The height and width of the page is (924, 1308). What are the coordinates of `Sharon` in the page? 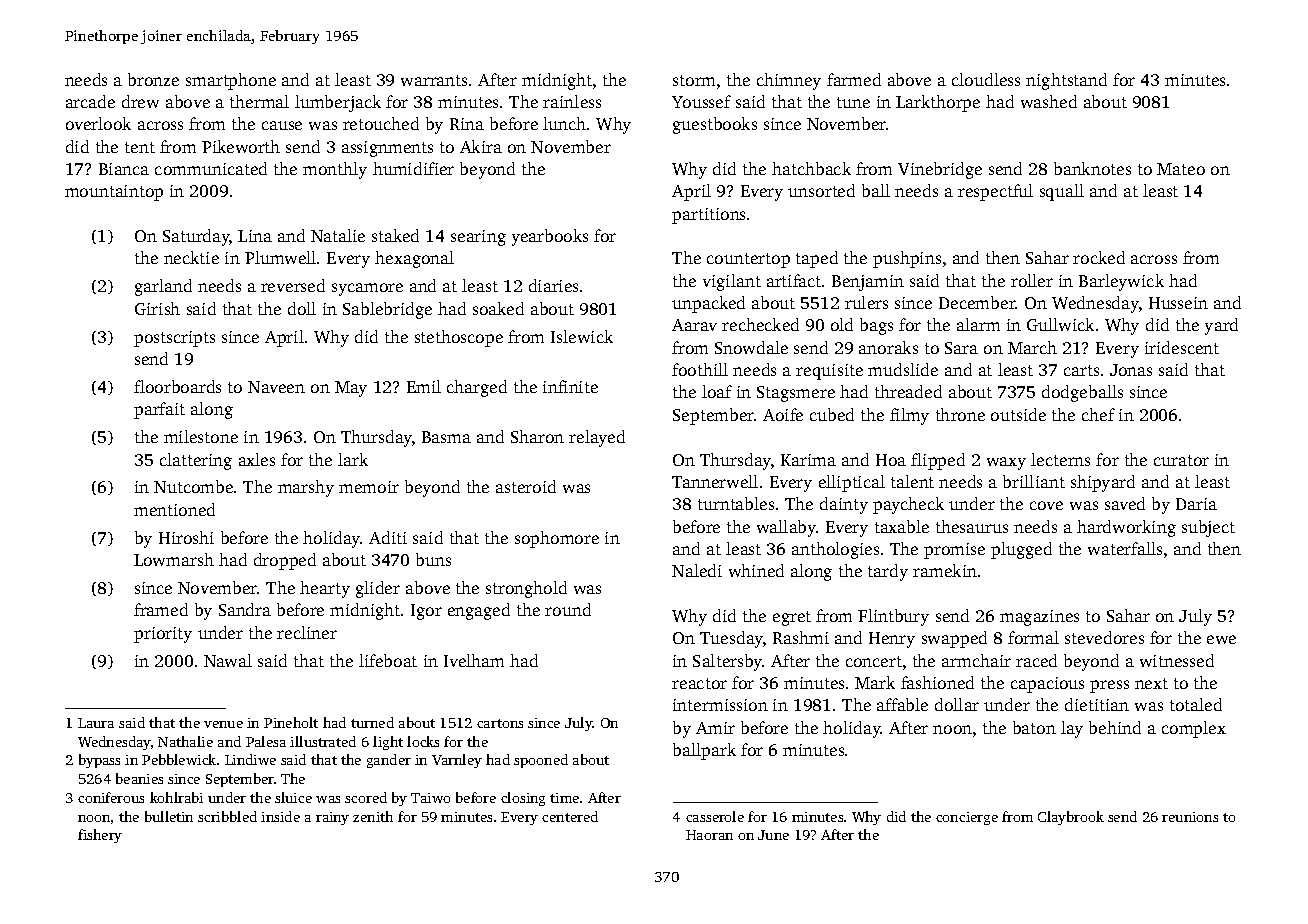 It's located at (537, 436).
